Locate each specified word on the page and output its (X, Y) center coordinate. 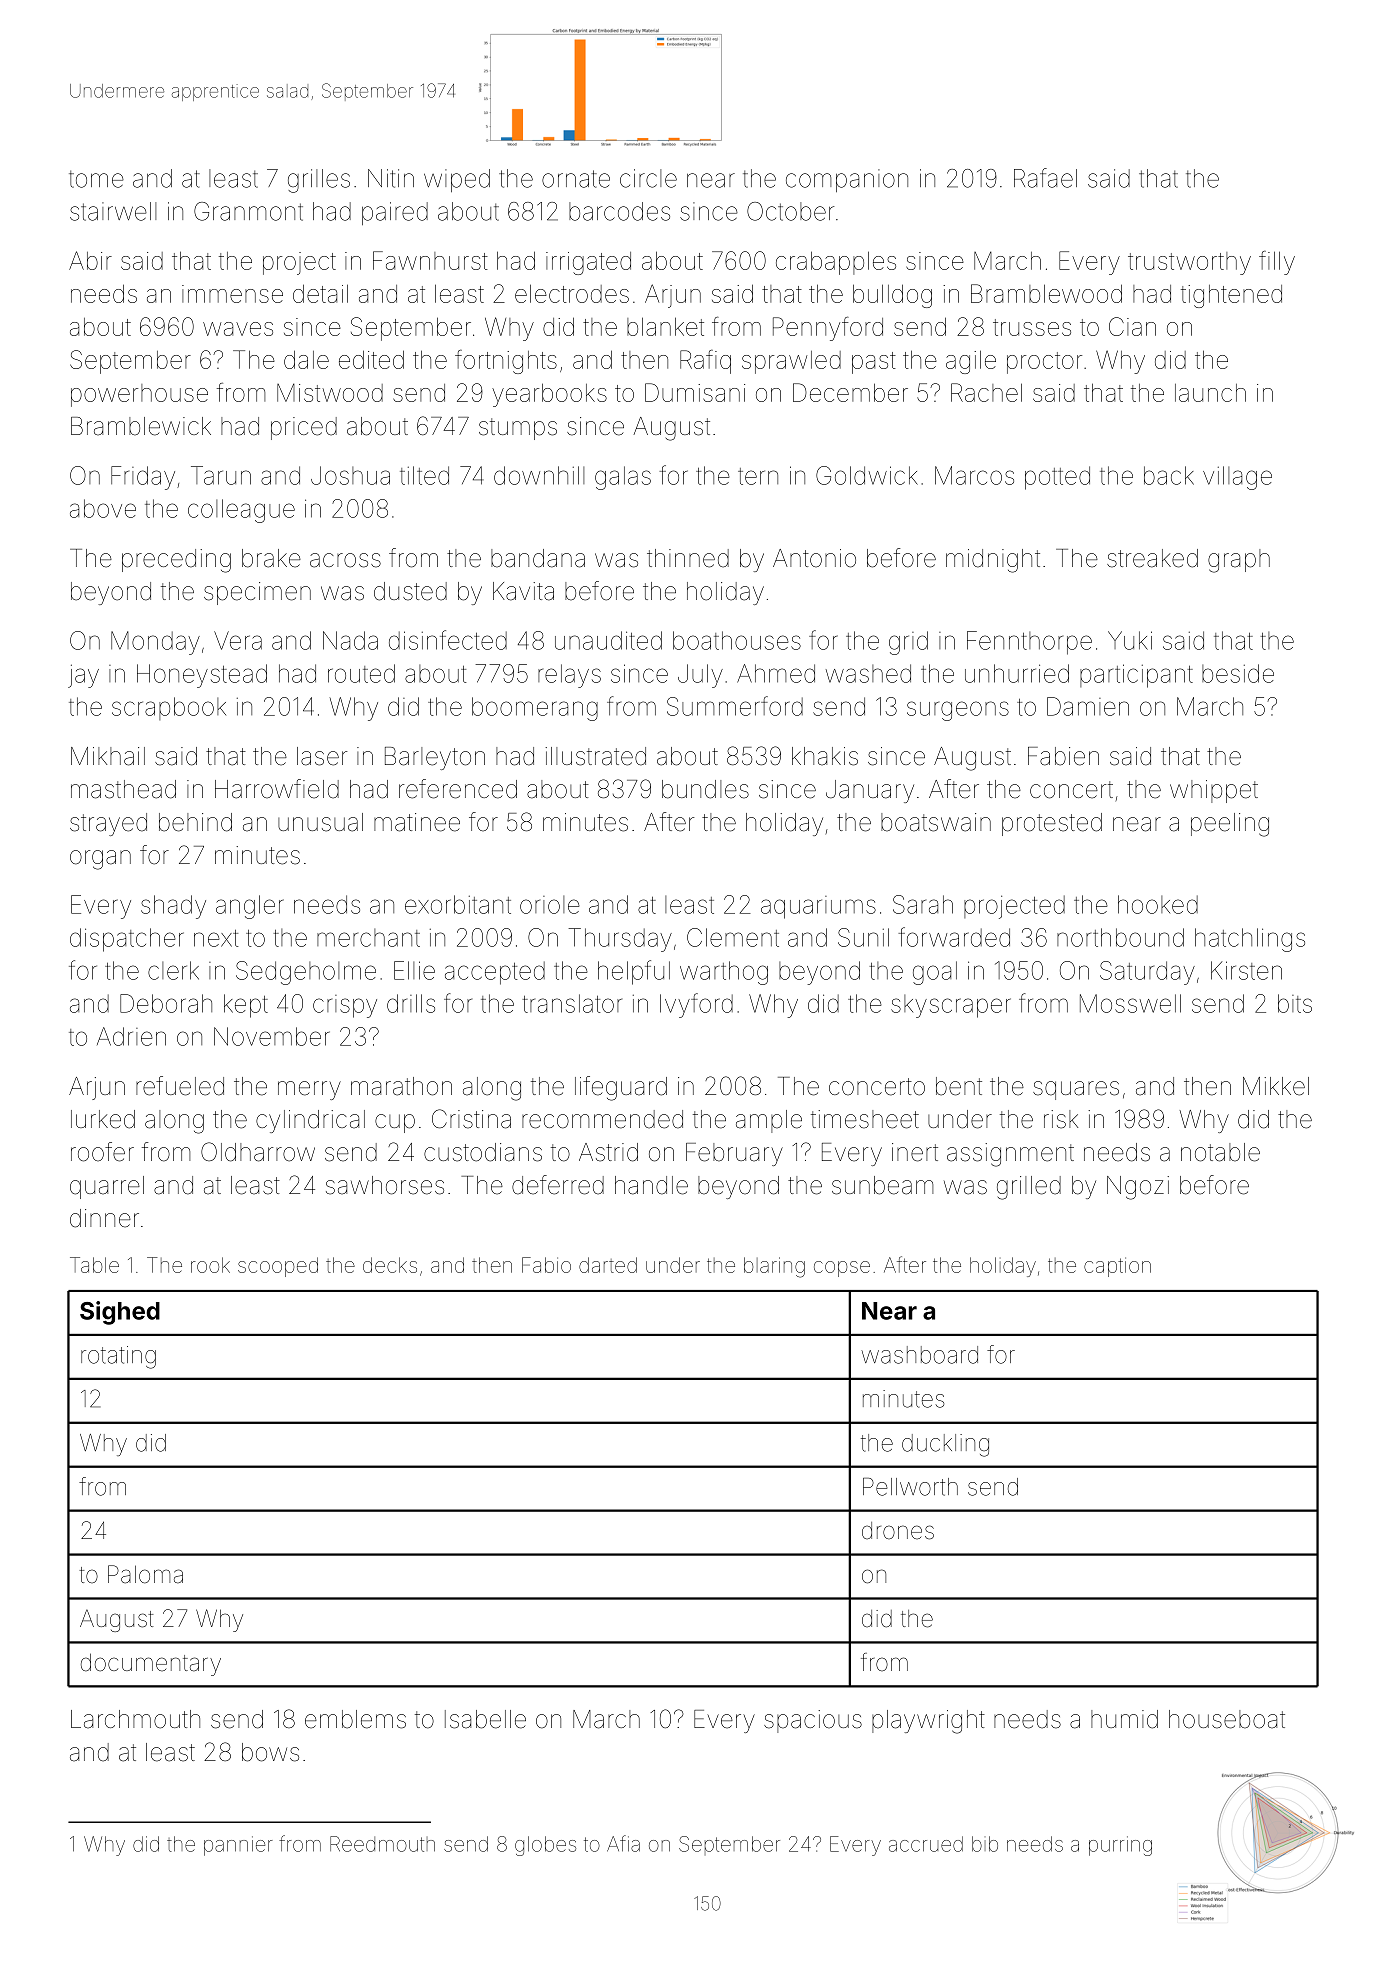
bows (270, 1752)
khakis (825, 756)
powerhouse (139, 395)
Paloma (145, 1574)
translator (572, 1003)
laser (322, 756)
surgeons (958, 711)
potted (1057, 478)
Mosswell (1130, 1003)
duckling (945, 1445)
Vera (238, 640)
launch (1210, 393)
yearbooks (549, 395)
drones (898, 1531)
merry (309, 1090)
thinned (688, 558)
